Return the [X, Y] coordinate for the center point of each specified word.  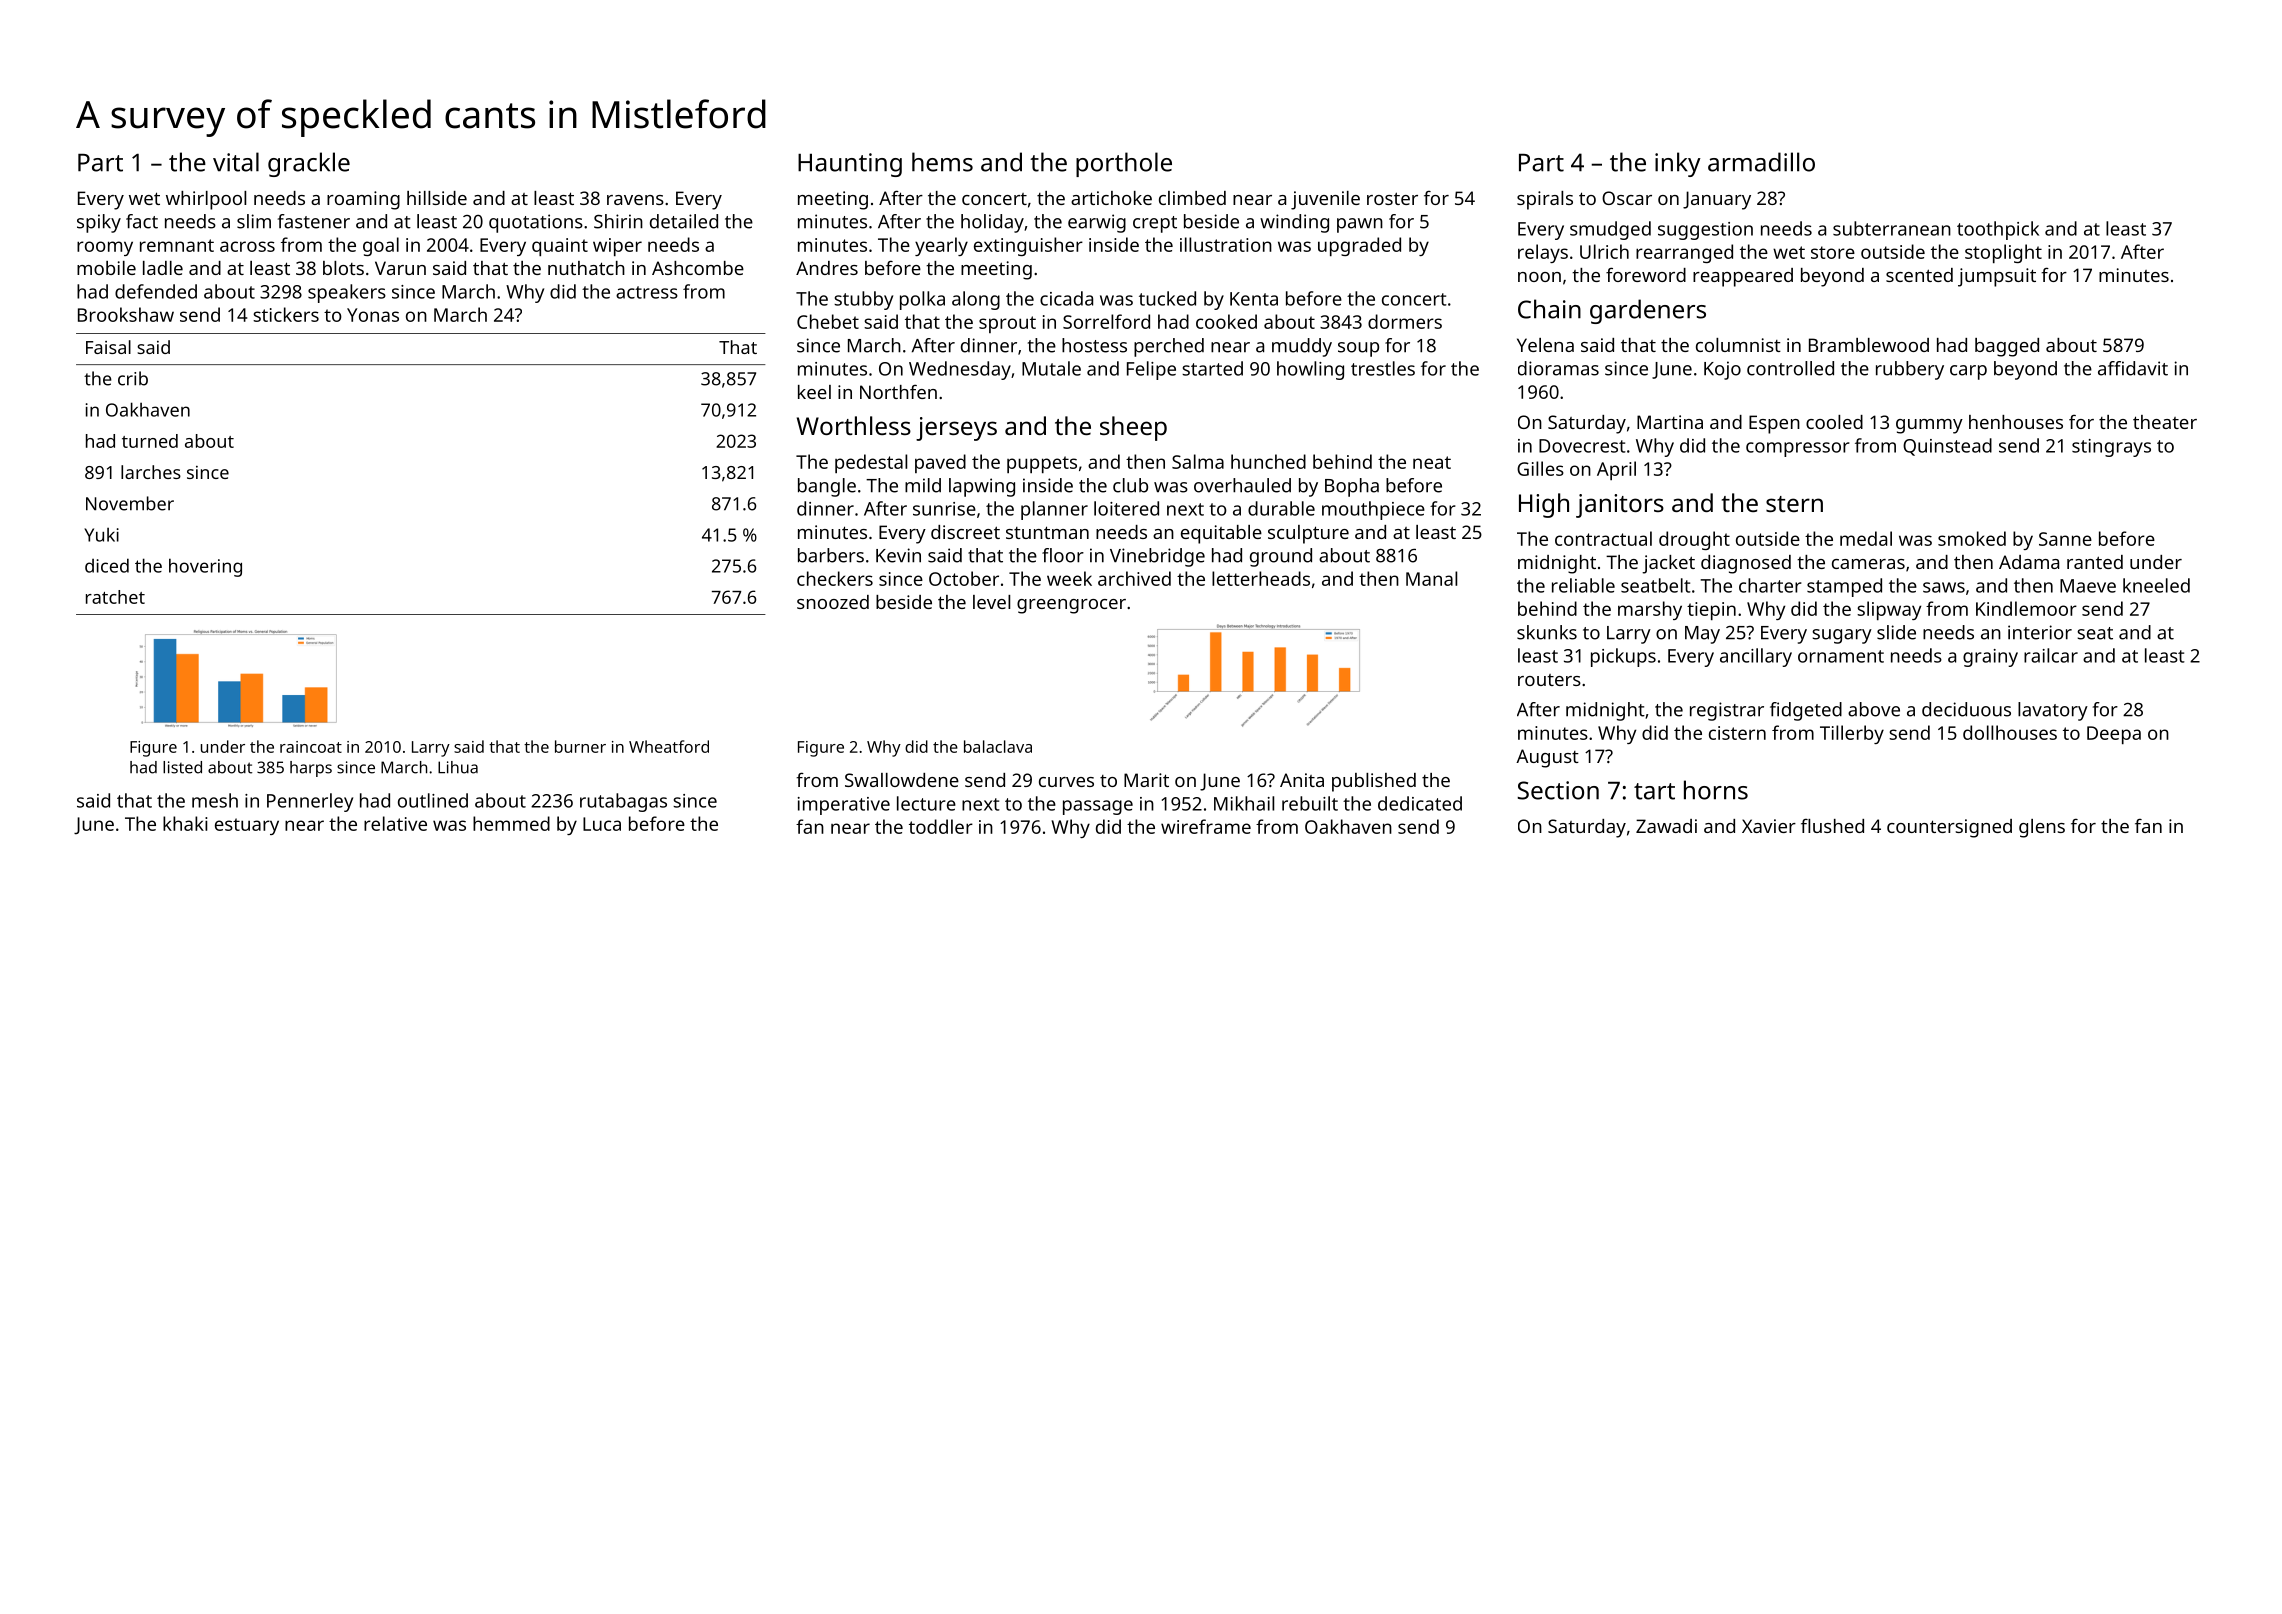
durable [1281, 508]
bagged [2007, 347]
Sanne [2065, 539]
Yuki [101, 535]
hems [942, 162]
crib [133, 378]
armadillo [1761, 162]
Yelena [1545, 345]
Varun [400, 268]
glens [2042, 828]
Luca [602, 824]
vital [236, 162]
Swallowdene [902, 780]
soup [1358, 349]
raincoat [311, 747]
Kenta [1254, 299]
